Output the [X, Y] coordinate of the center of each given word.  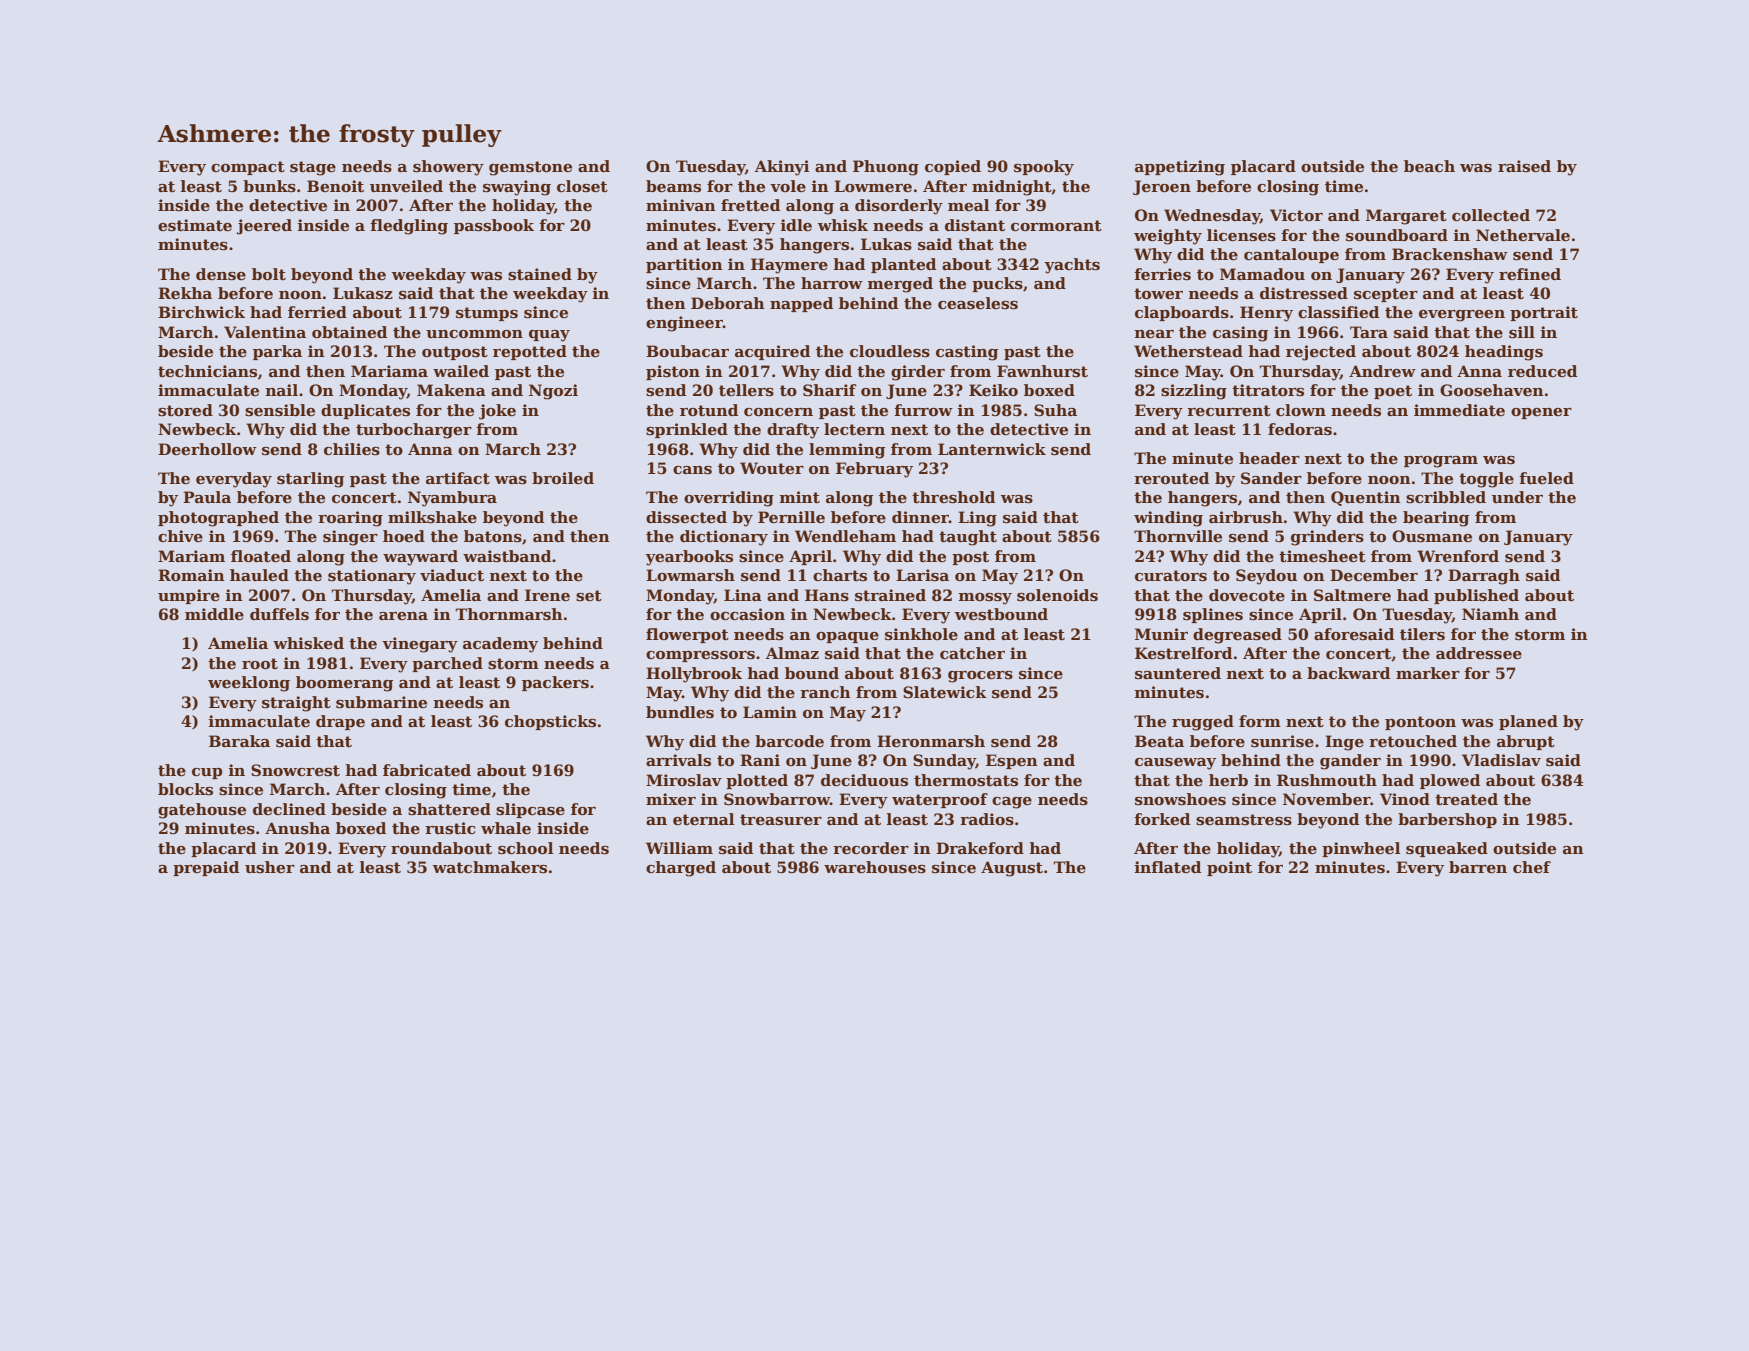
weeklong [249, 684]
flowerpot [687, 635]
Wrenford [1458, 556]
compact [248, 168]
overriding [729, 499]
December [1374, 575]
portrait [1544, 313]
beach [1429, 166]
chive [180, 536]
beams [673, 186]
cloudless [890, 351]
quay [549, 336]
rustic [450, 828]
